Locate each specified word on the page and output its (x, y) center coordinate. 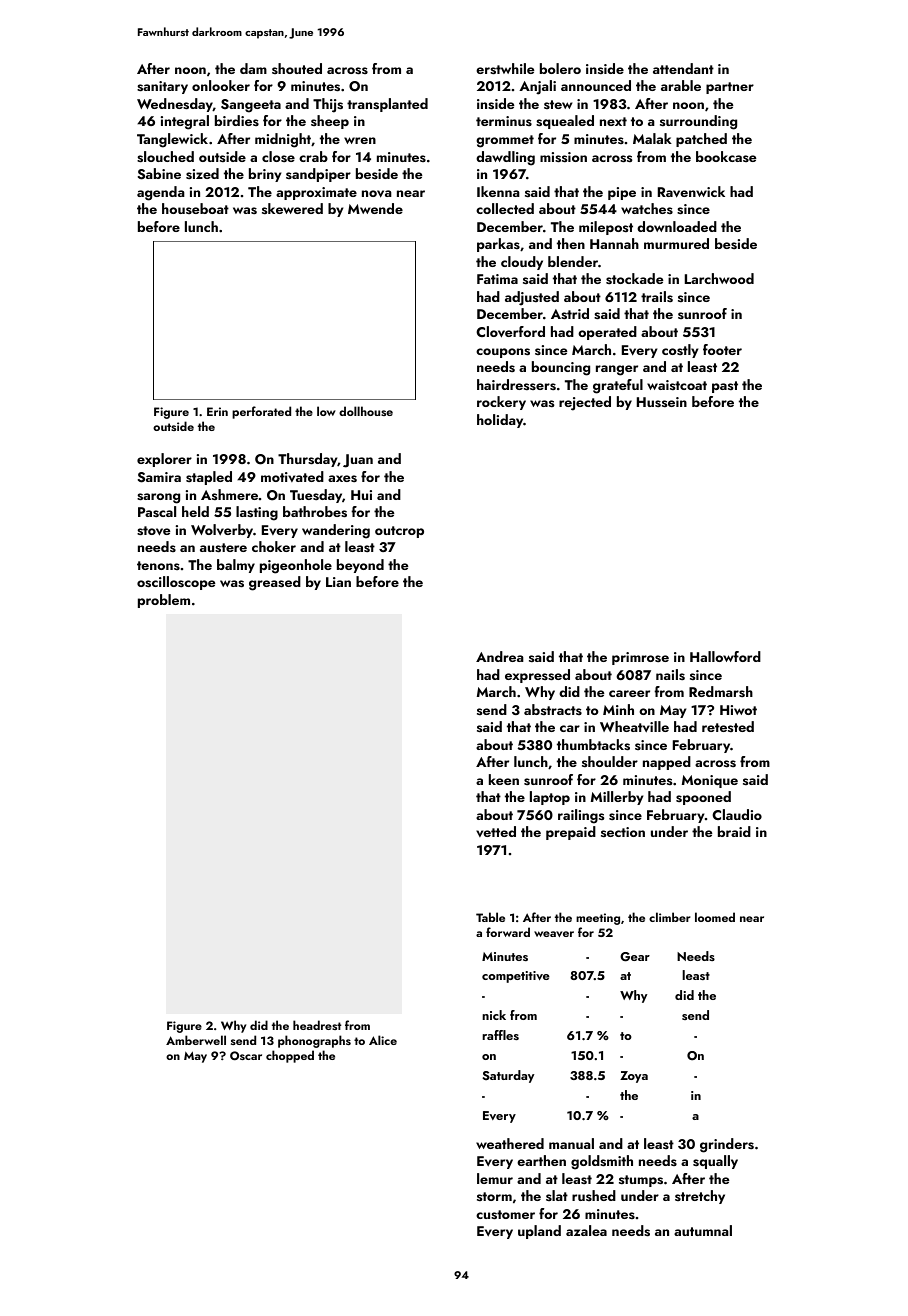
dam (253, 68)
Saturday (508, 1076)
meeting (598, 919)
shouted (297, 68)
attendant (683, 68)
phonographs (314, 1041)
